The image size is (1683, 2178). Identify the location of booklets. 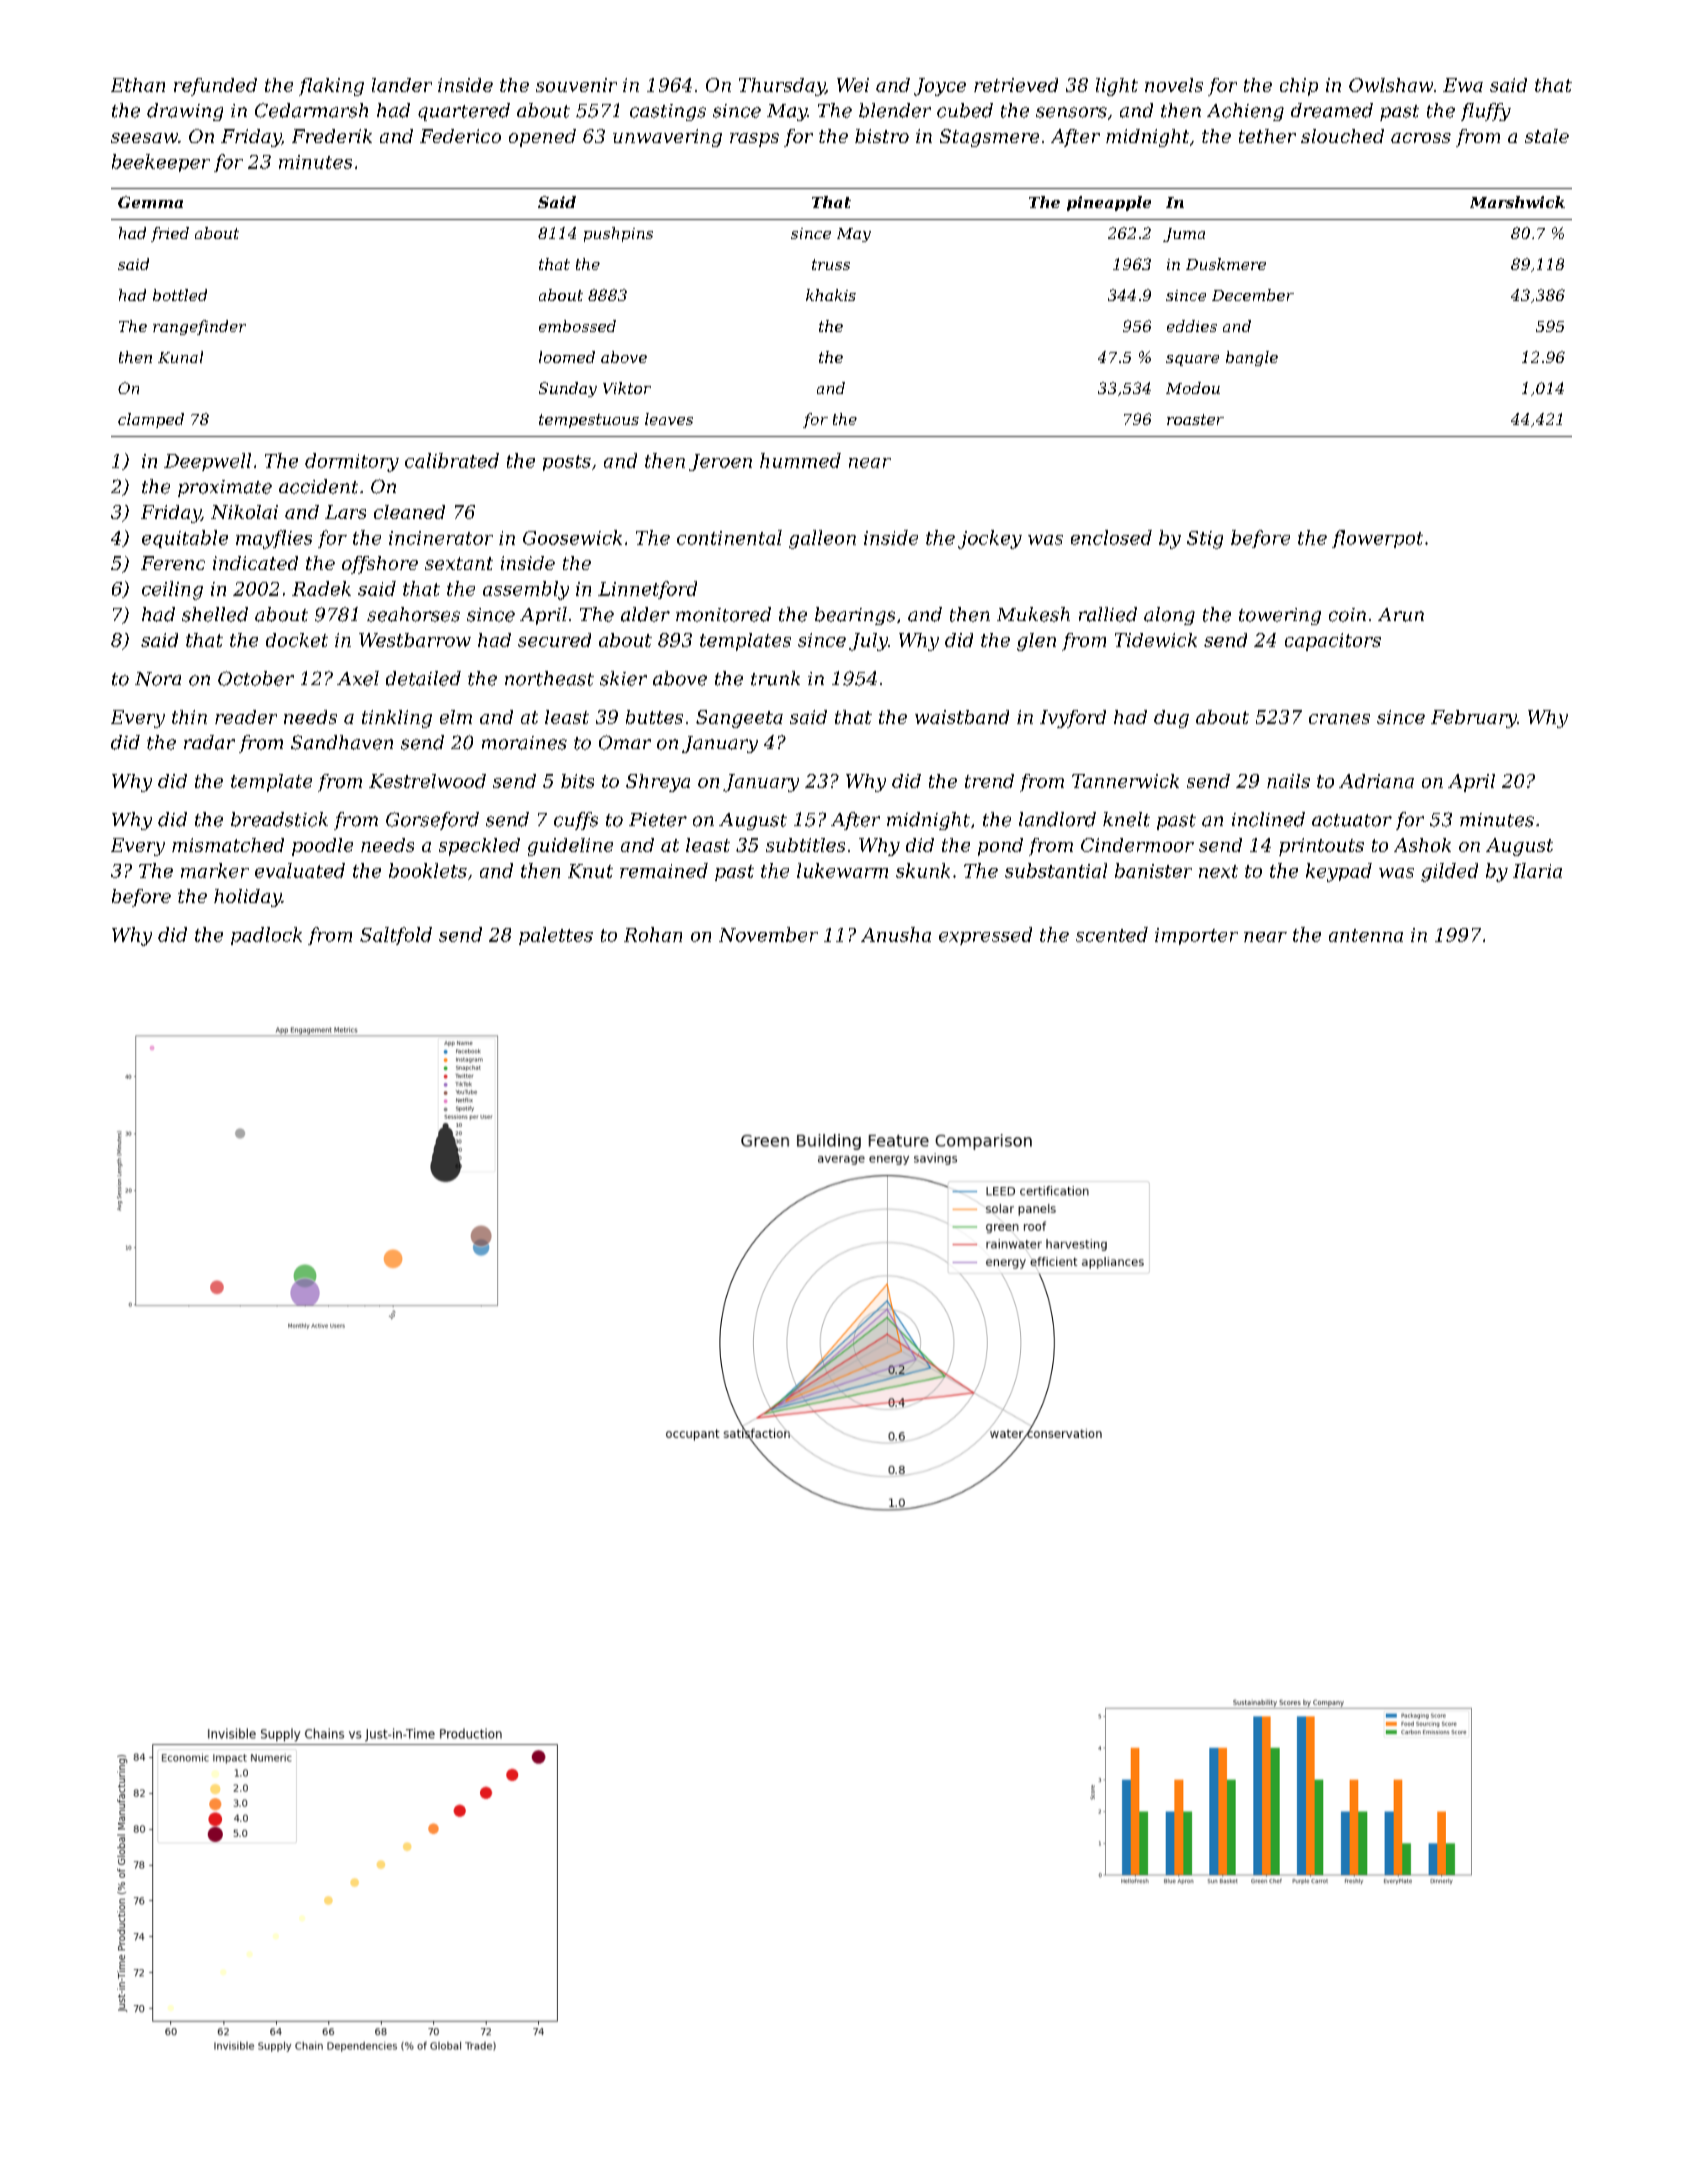
(428, 870).
